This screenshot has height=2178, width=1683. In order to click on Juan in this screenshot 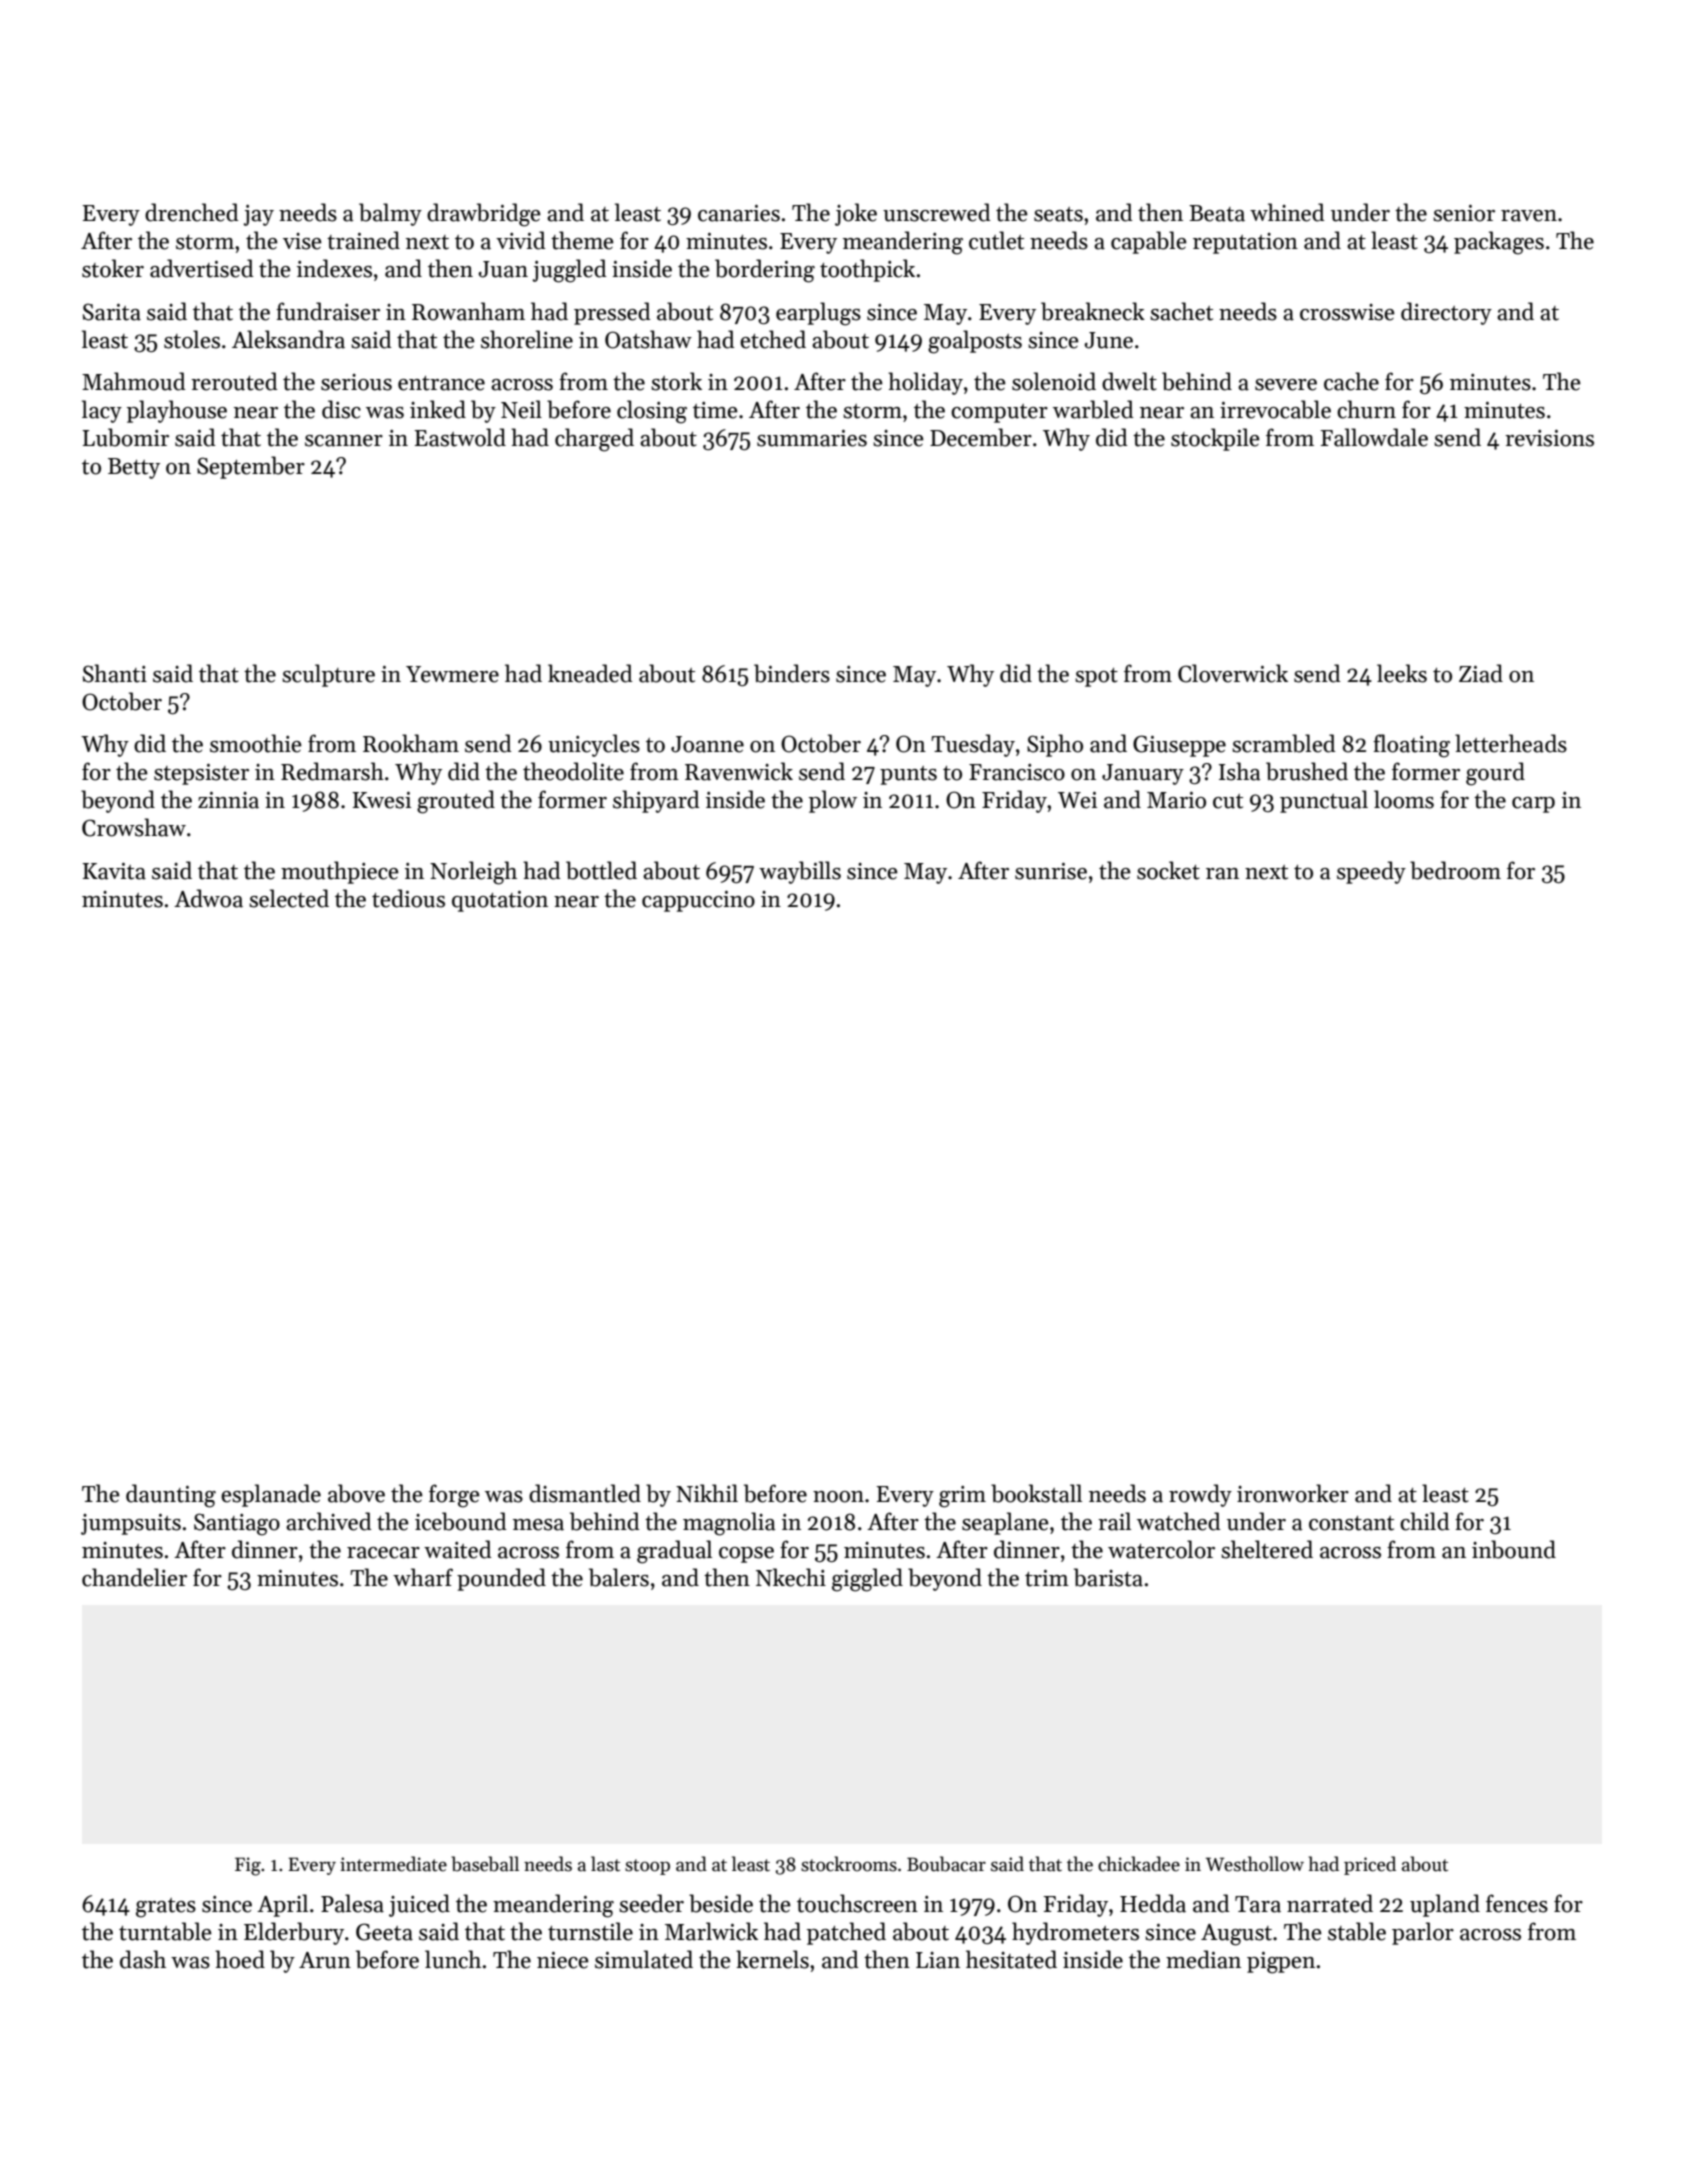, I will do `click(503, 269)`.
